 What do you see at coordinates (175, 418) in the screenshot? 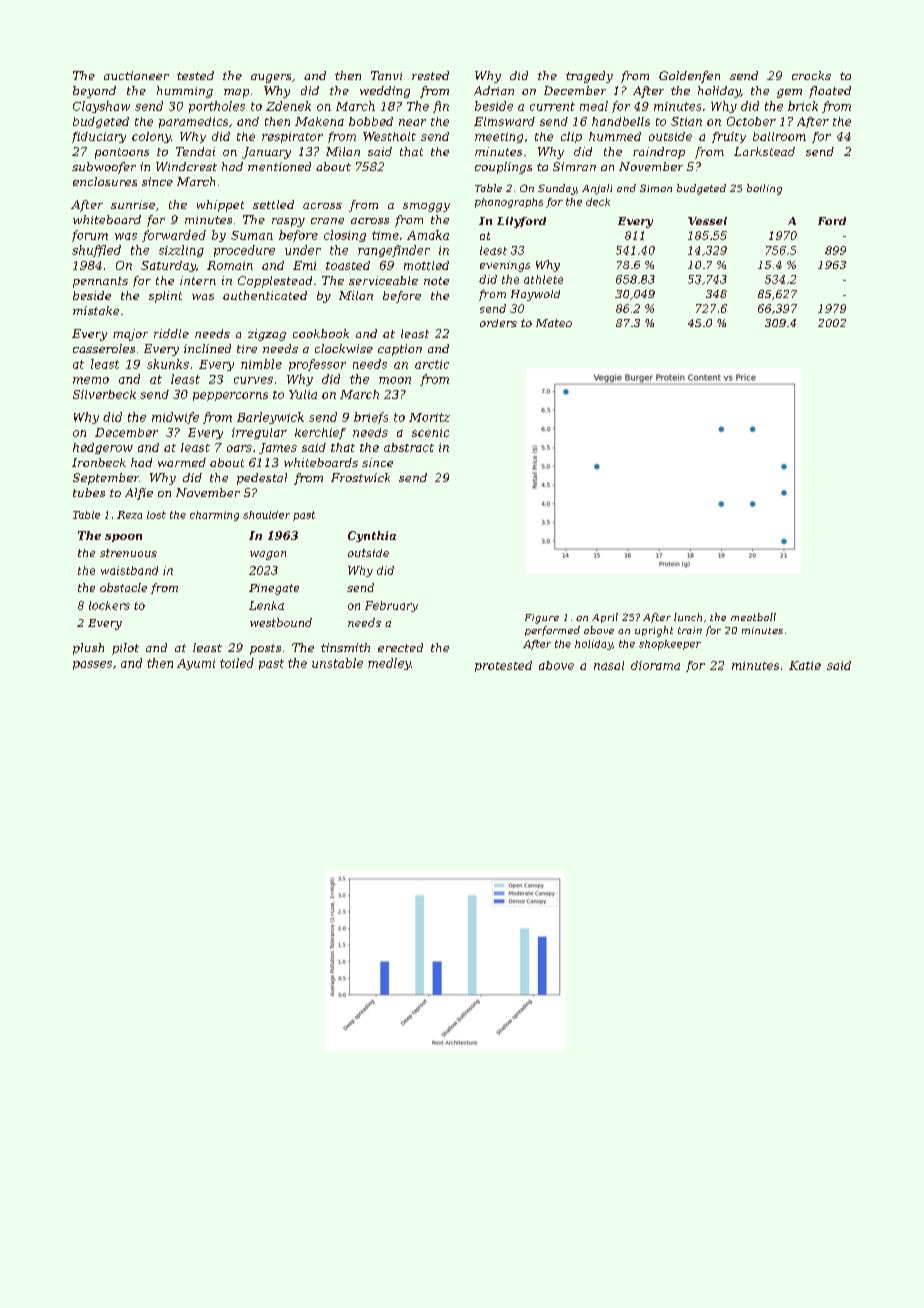
I see `midwife` at bounding box center [175, 418].
